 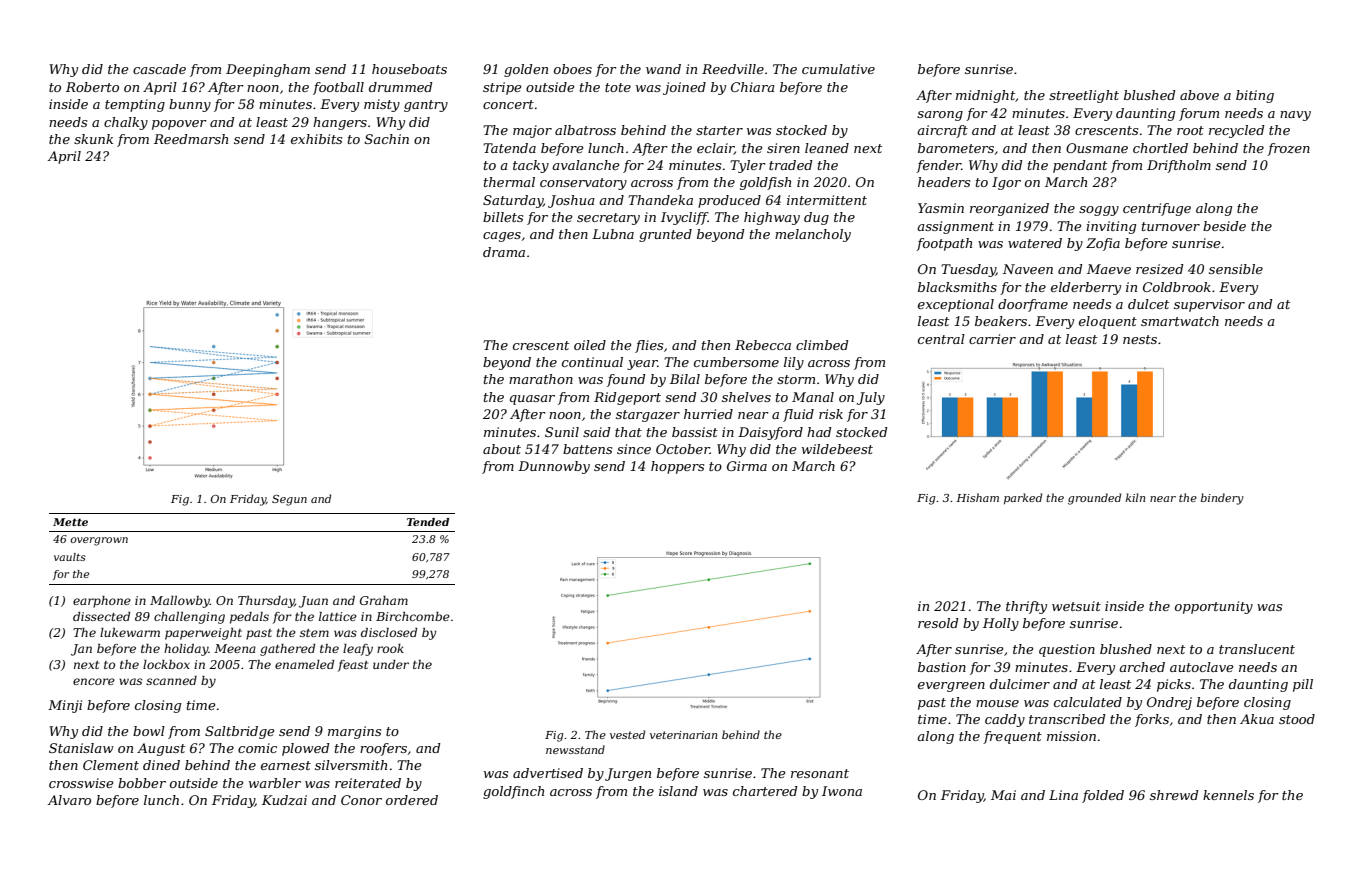 What do you see at coordinates (70, 522) in the screenshot?
I see `Mette` at bounding box center [70, 522].
